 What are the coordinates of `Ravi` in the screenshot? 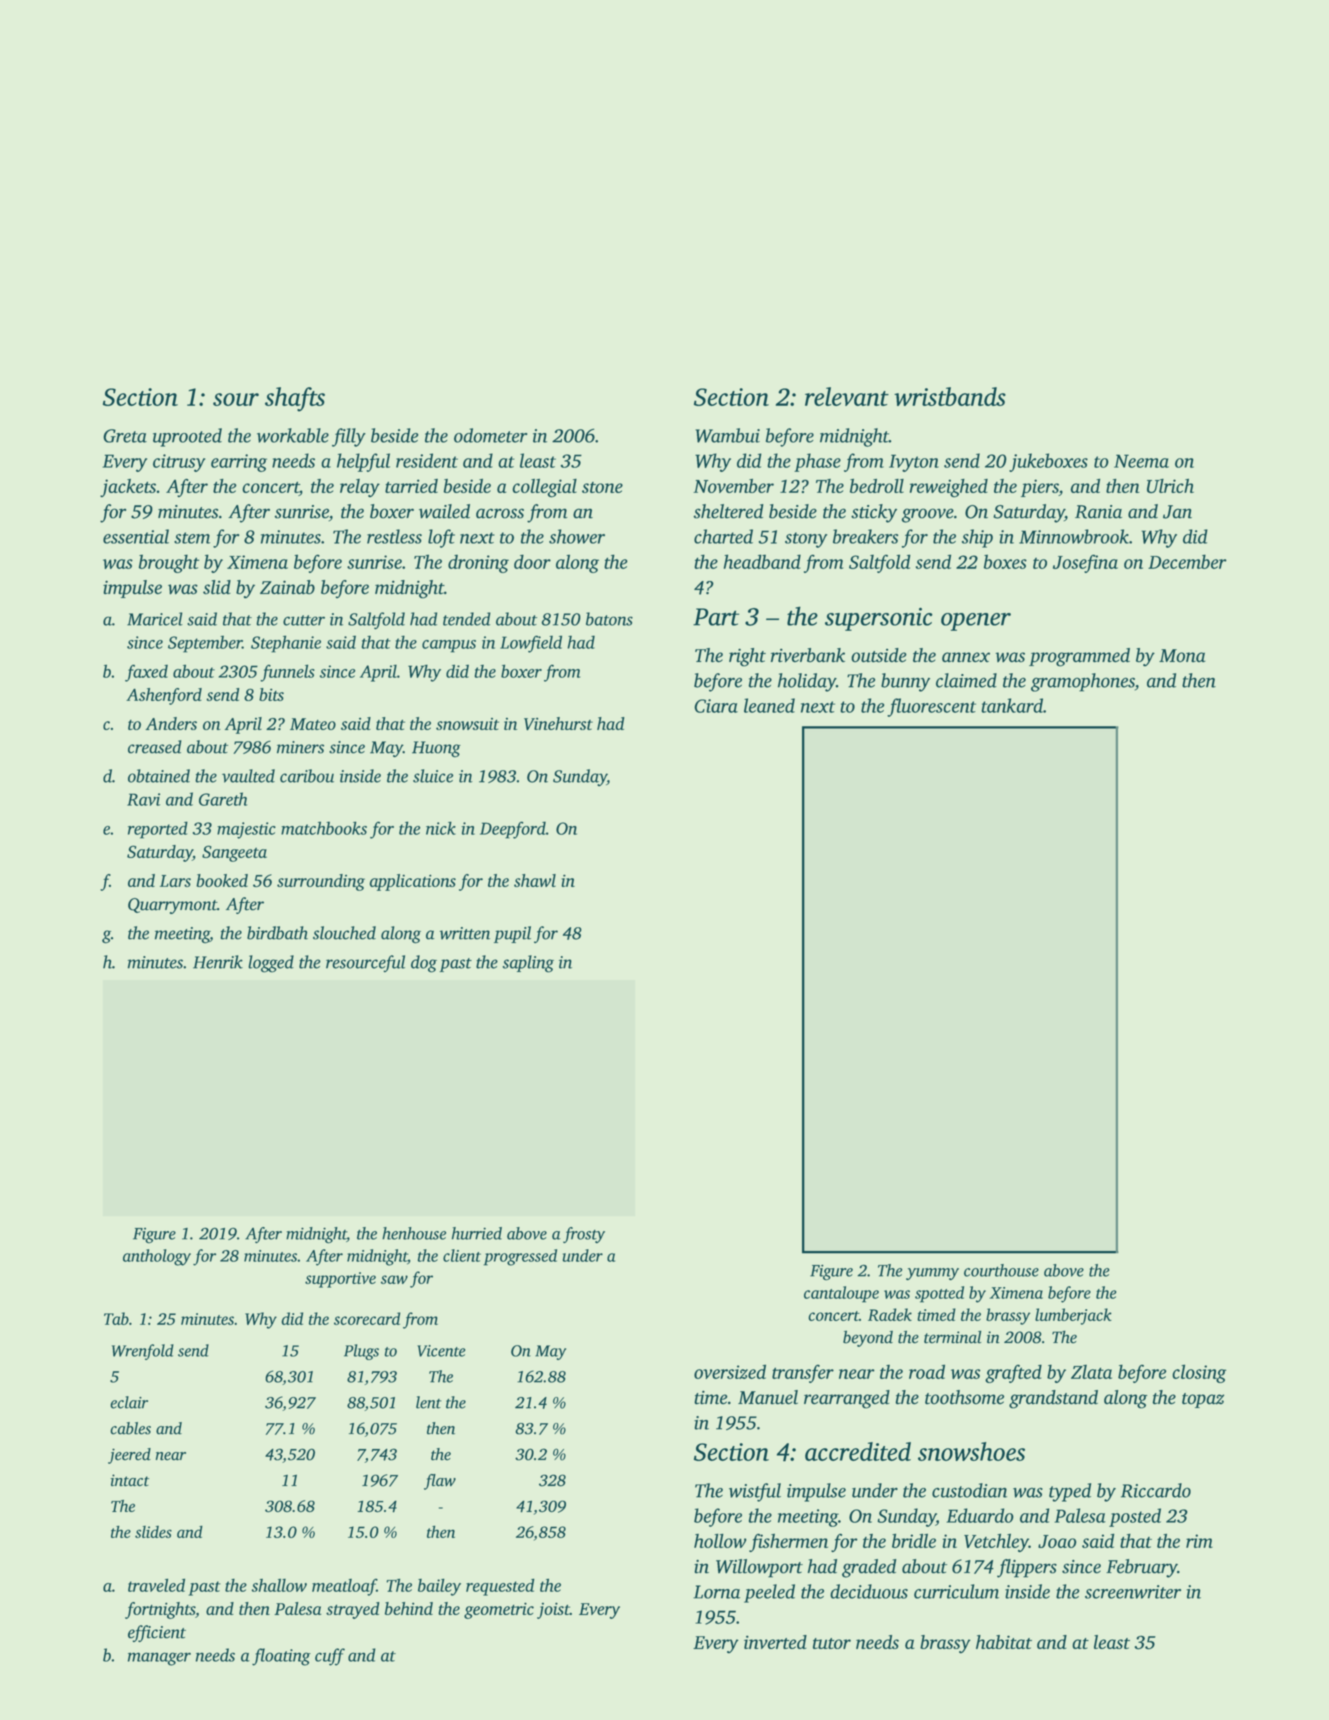 It's located at (143, 799).
